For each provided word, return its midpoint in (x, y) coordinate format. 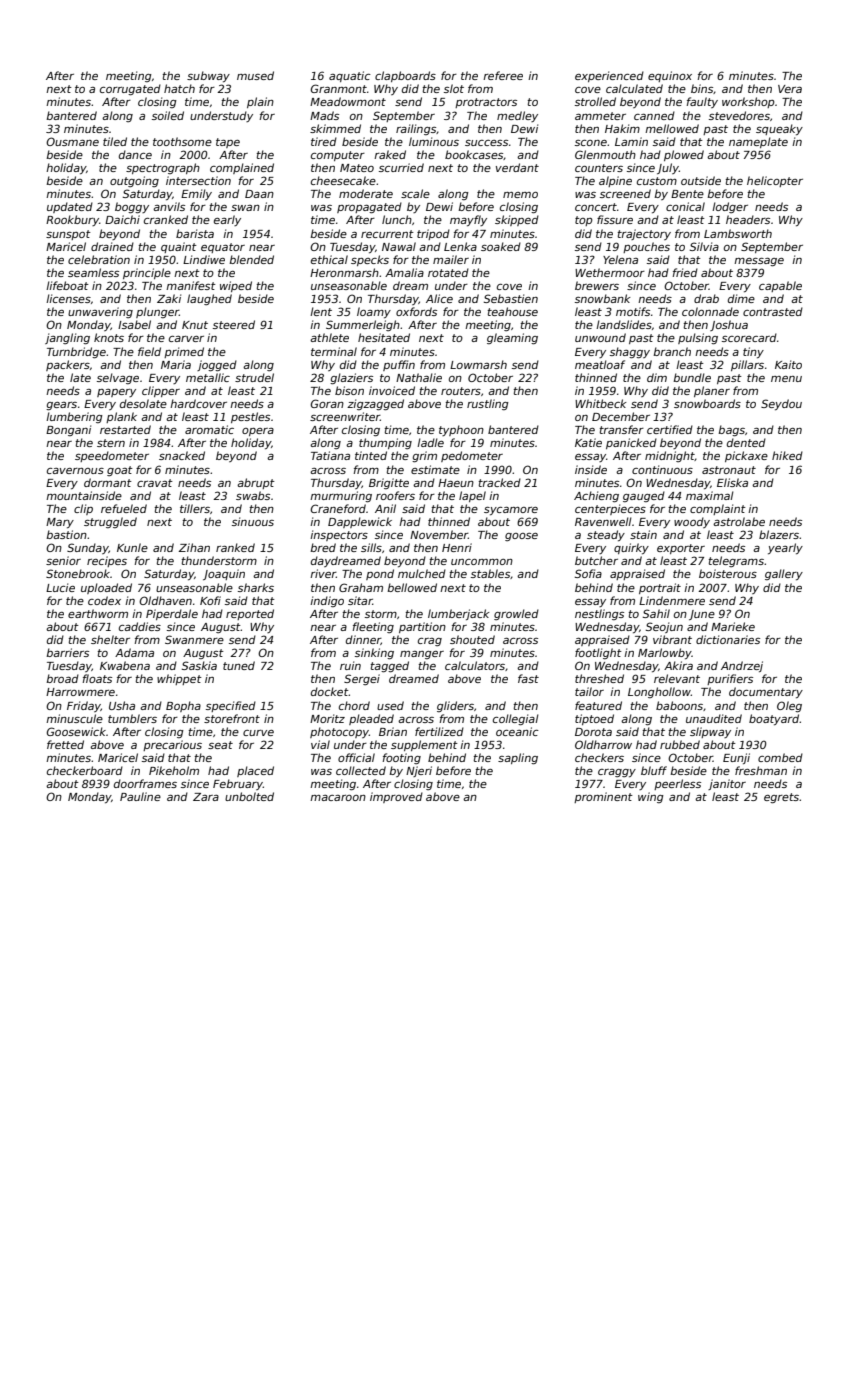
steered (234, 324)
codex (104, 600)
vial (320, 744)
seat (220, 745)
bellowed (412, 587)
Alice (439, 298)
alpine (615, 181)
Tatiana (330, 455)
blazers (779, 534)
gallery (784, 574)
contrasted (773, 311)
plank (121, 417)
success (486, 143)
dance (135, 154)
